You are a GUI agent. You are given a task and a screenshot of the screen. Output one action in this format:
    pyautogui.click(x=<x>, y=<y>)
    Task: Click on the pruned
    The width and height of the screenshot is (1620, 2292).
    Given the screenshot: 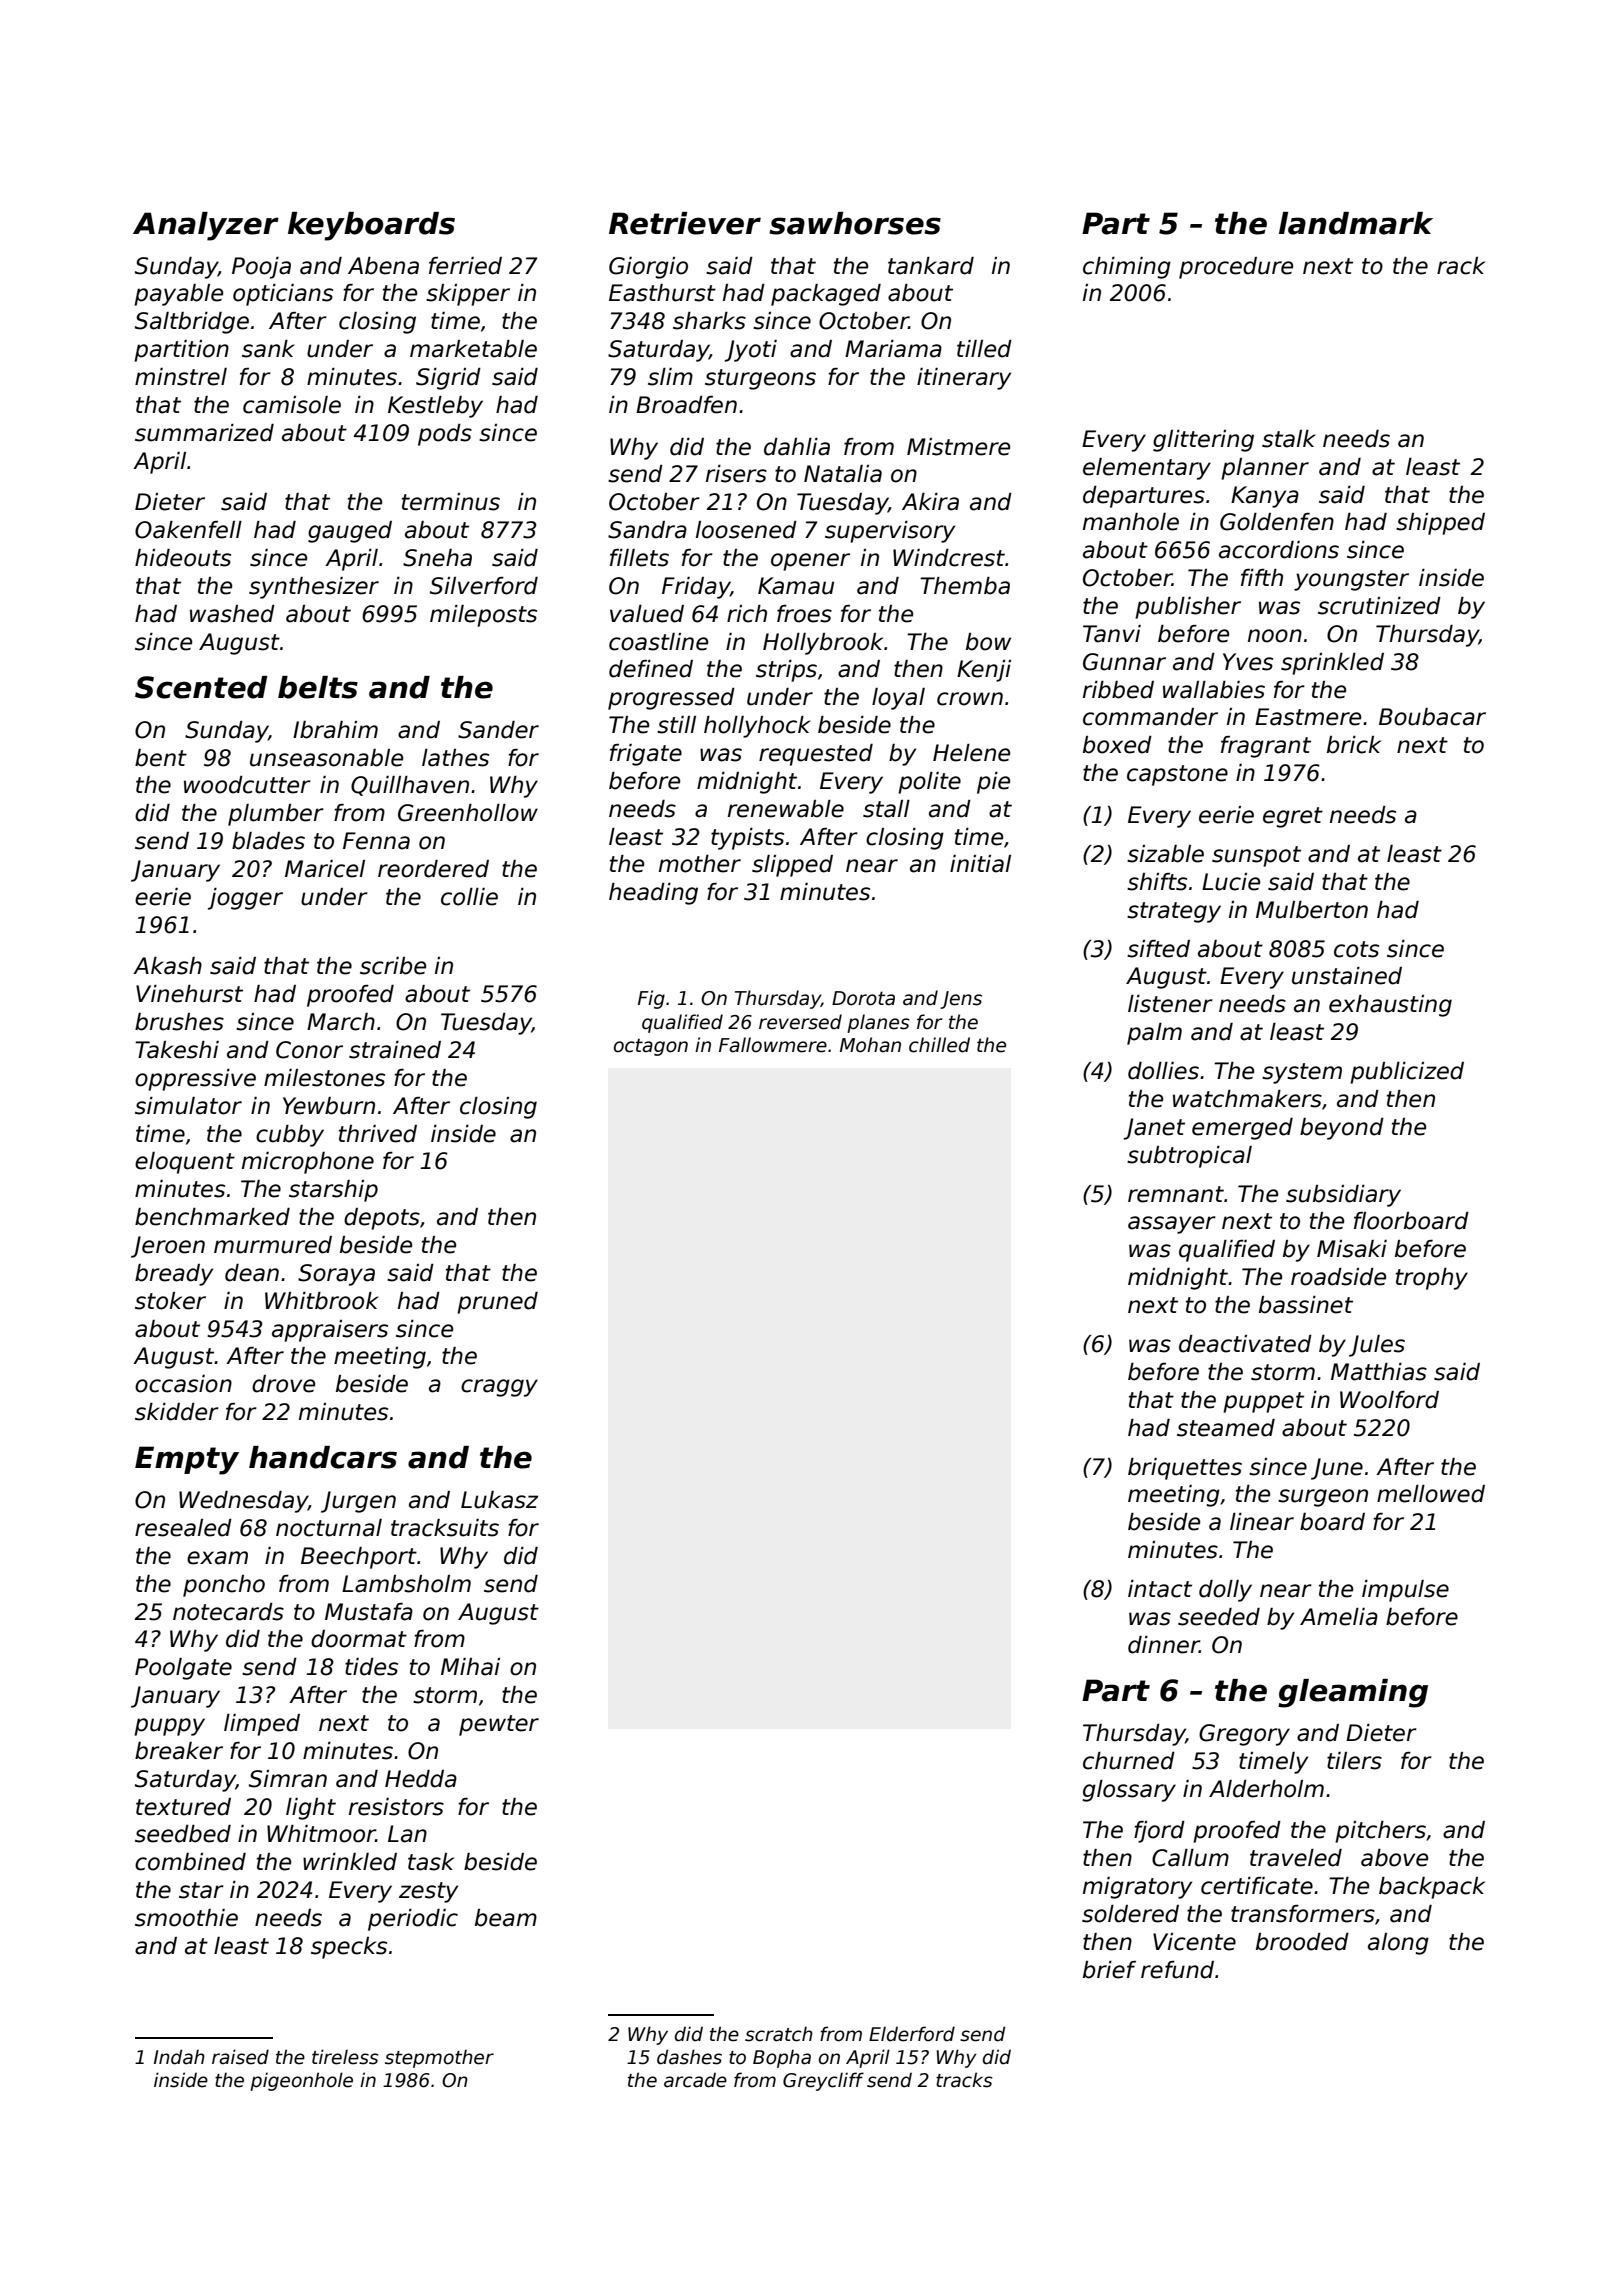 What is the action you would take?
    pyautogui.click(x=497, y=1303)
